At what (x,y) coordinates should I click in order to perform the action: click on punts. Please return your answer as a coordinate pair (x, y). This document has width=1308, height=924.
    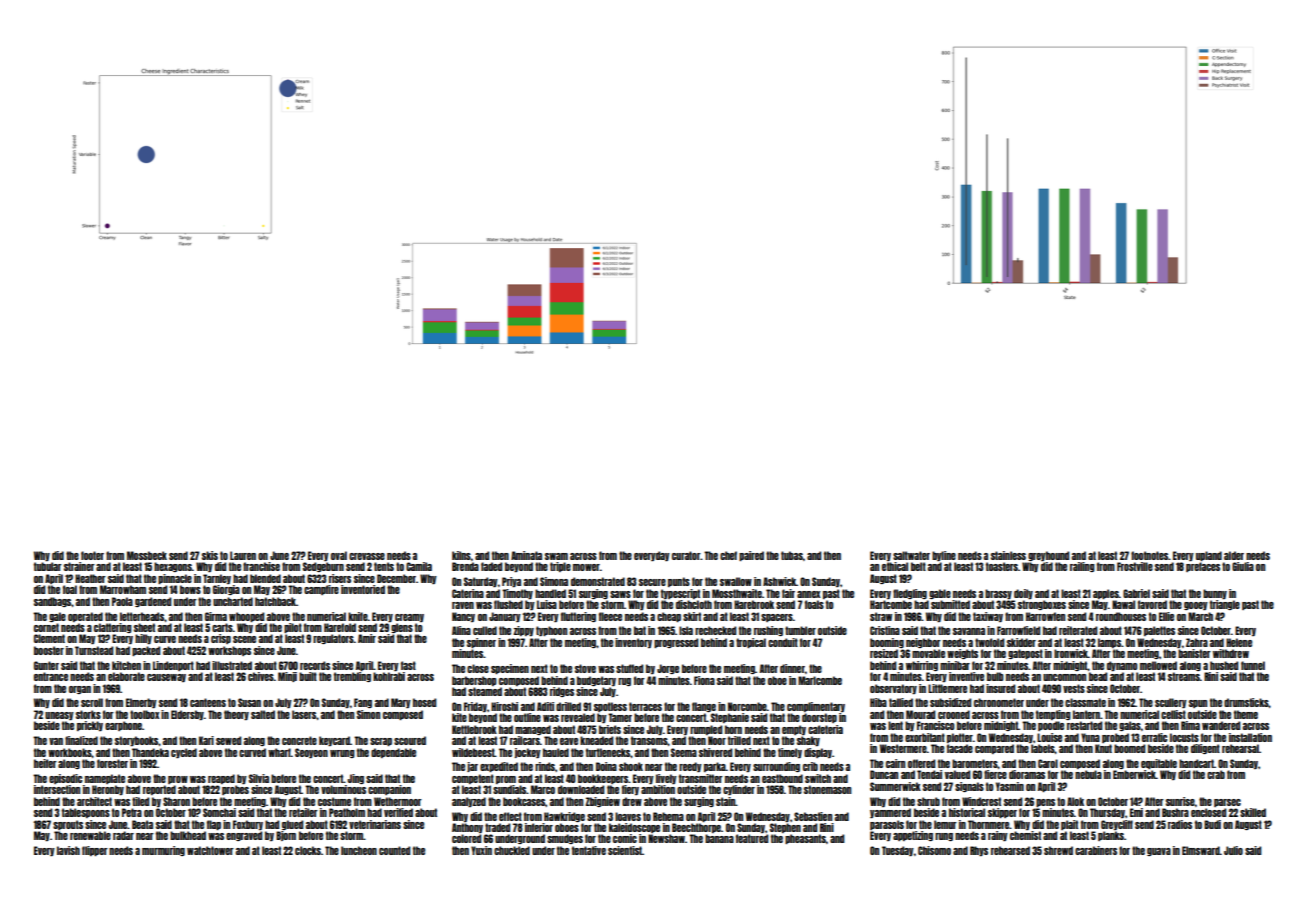
    Looking at the image, I should click on (679, 582).
